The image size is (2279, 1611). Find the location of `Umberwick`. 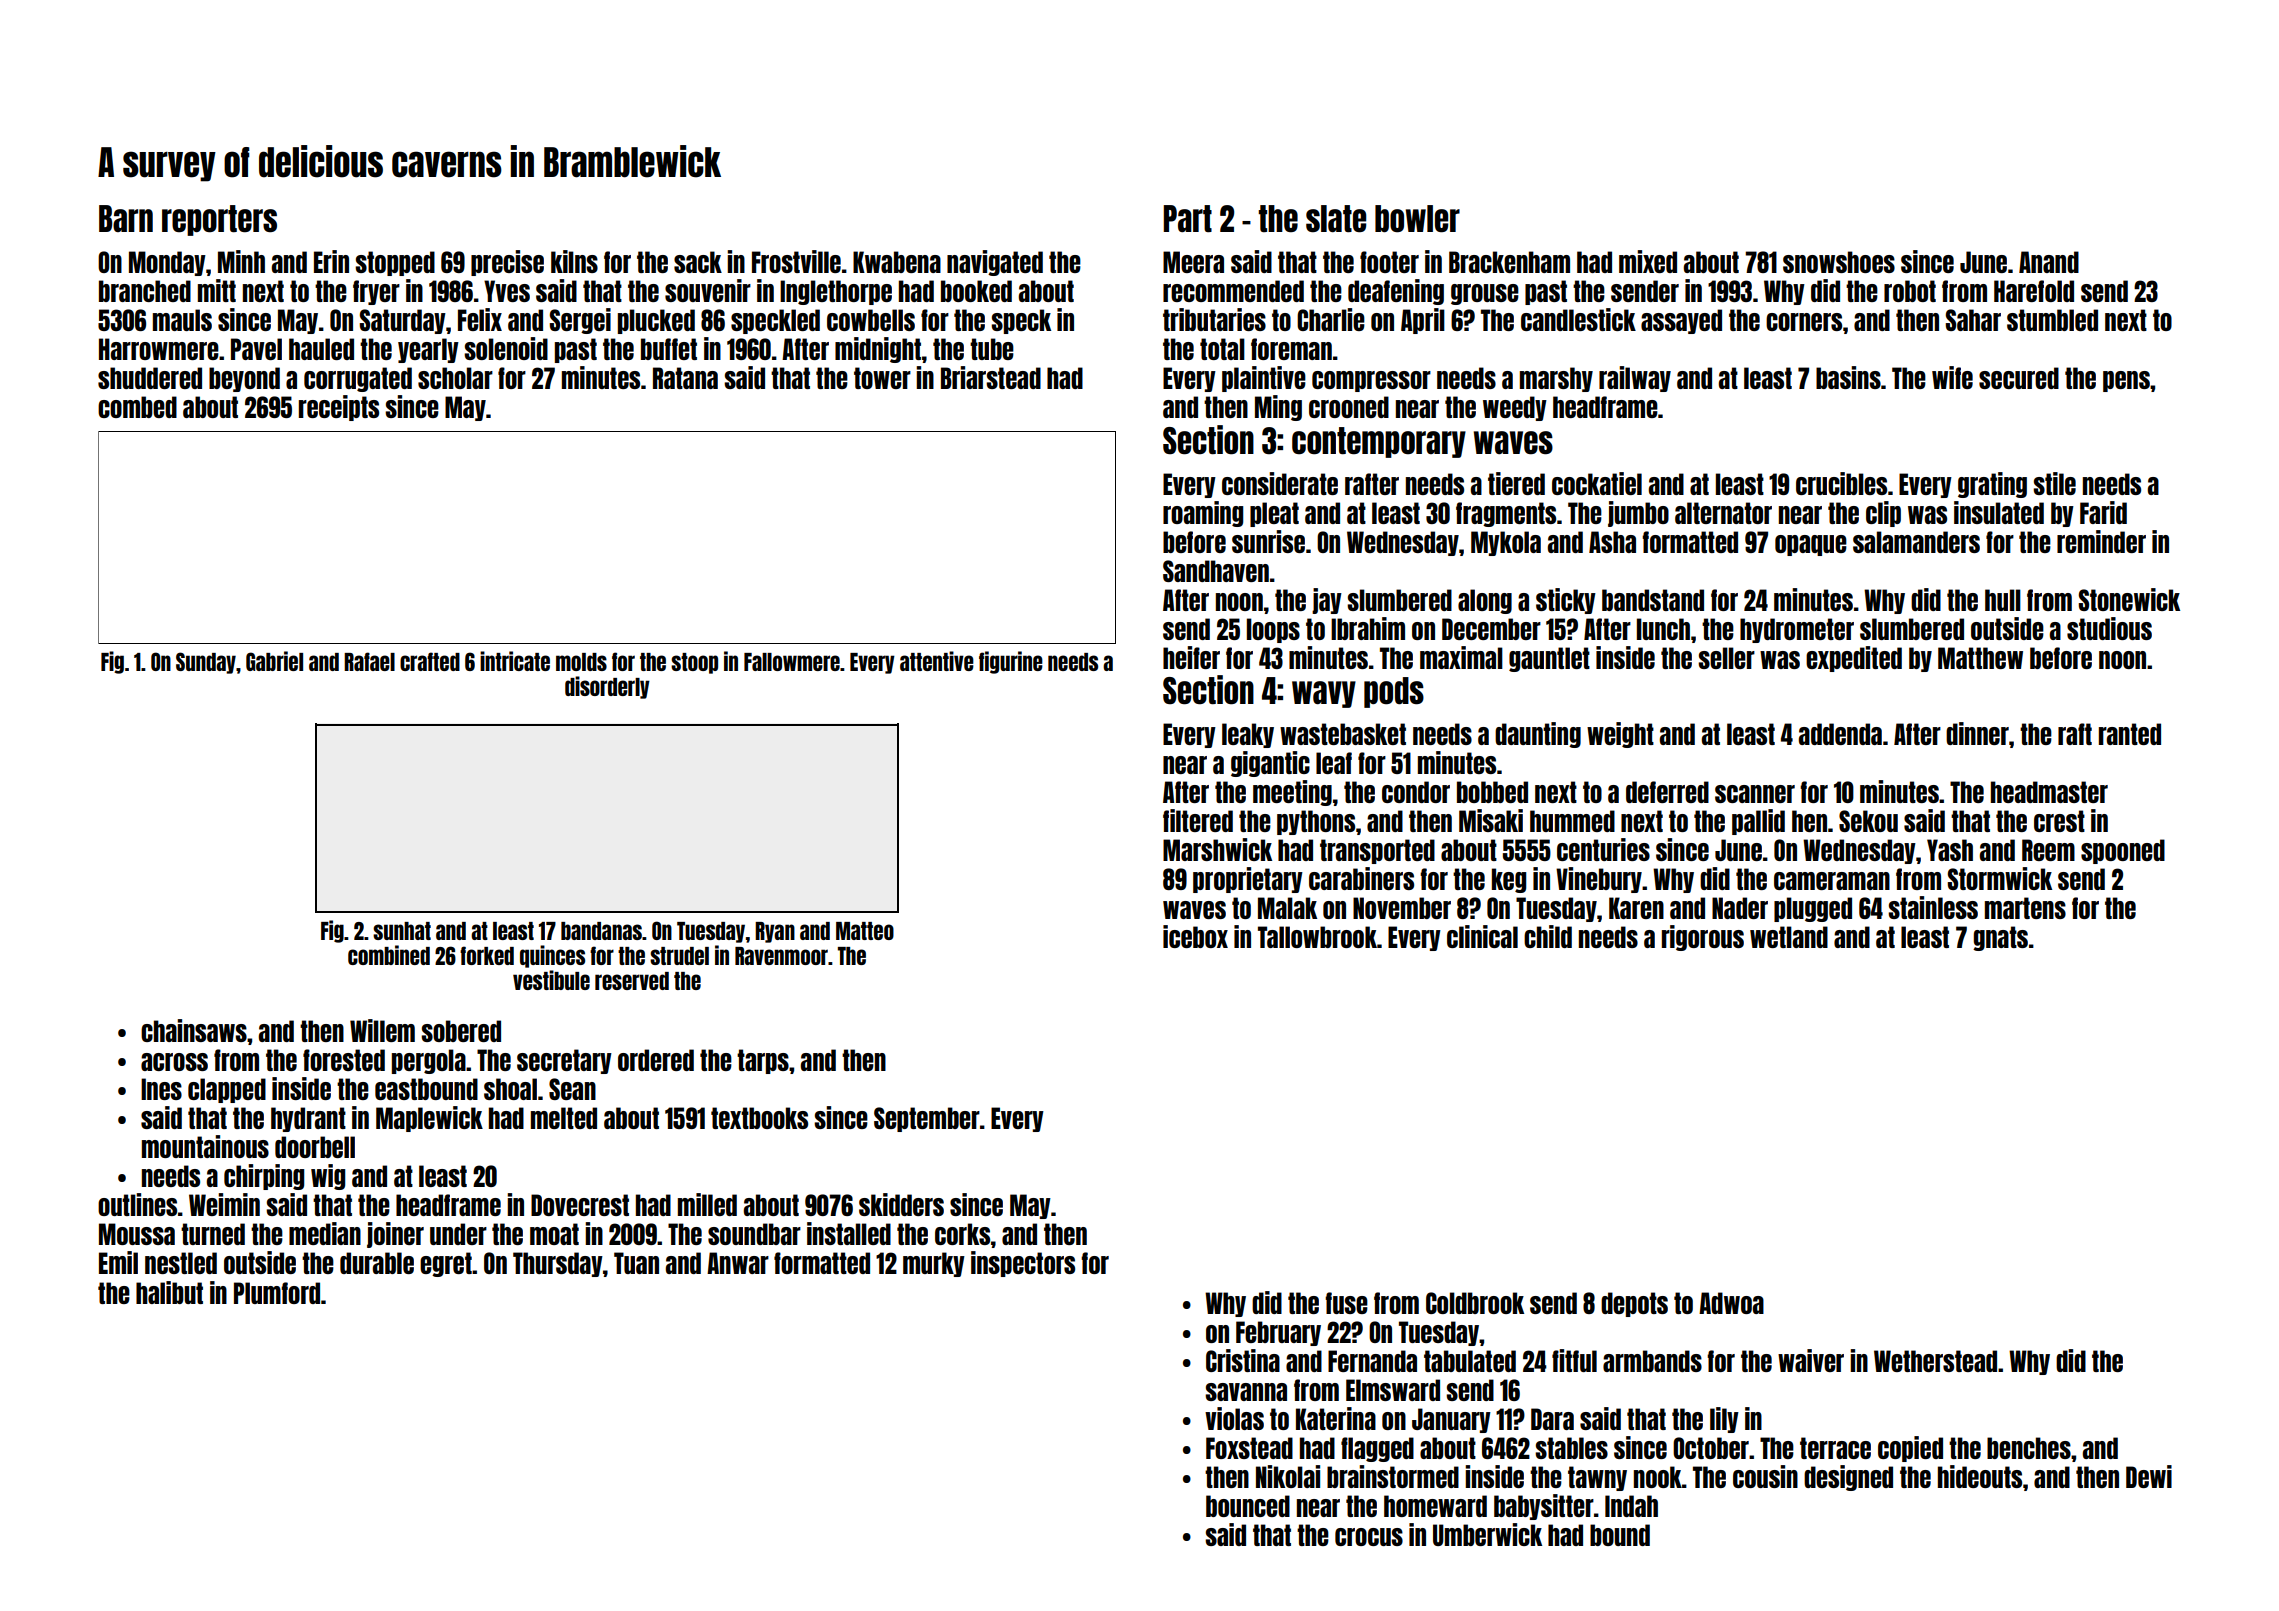

Umberwick is located at coordinates (1487, 1534).
